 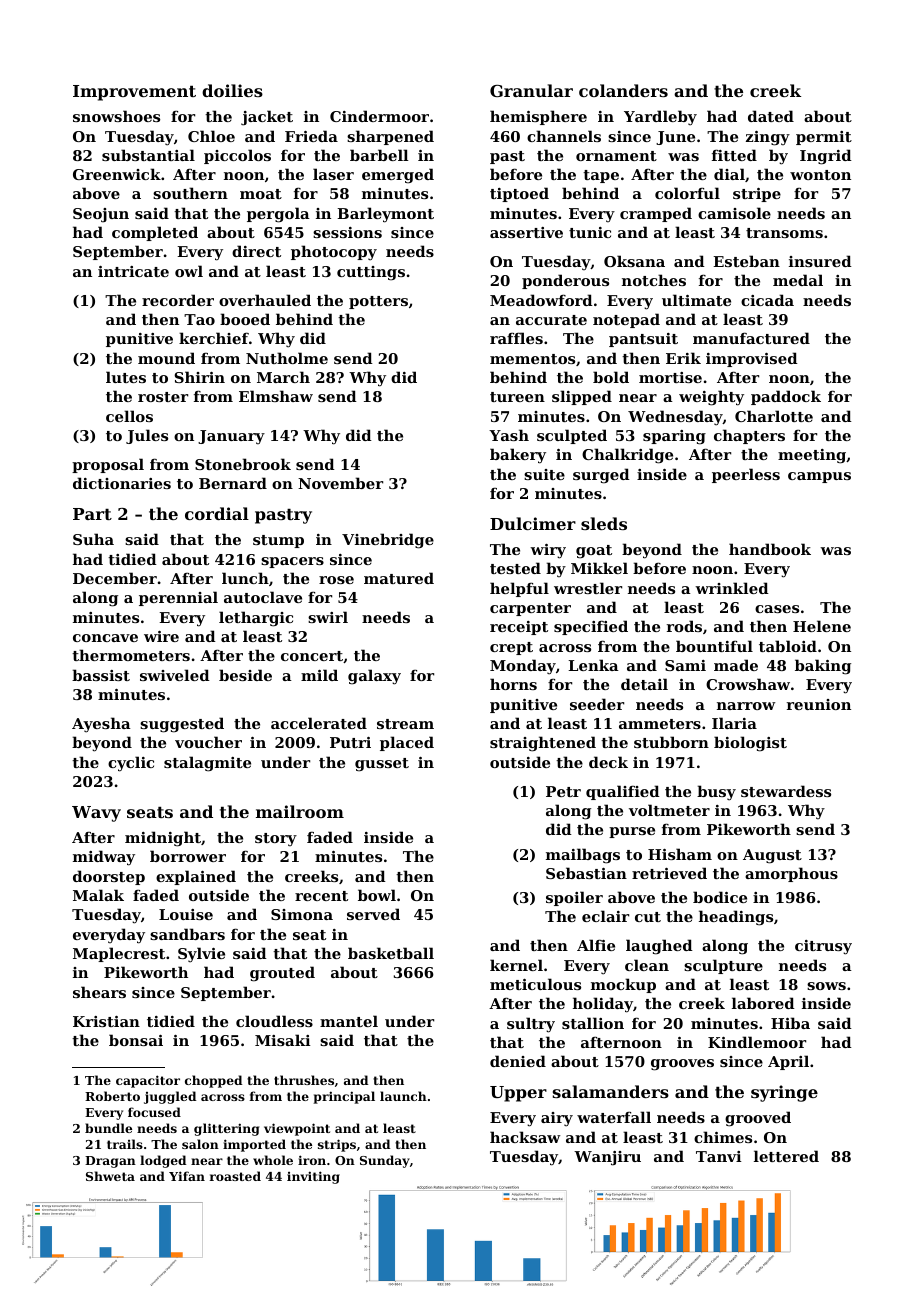 I want to click on stalagmite, so click(x=207, y=764).
